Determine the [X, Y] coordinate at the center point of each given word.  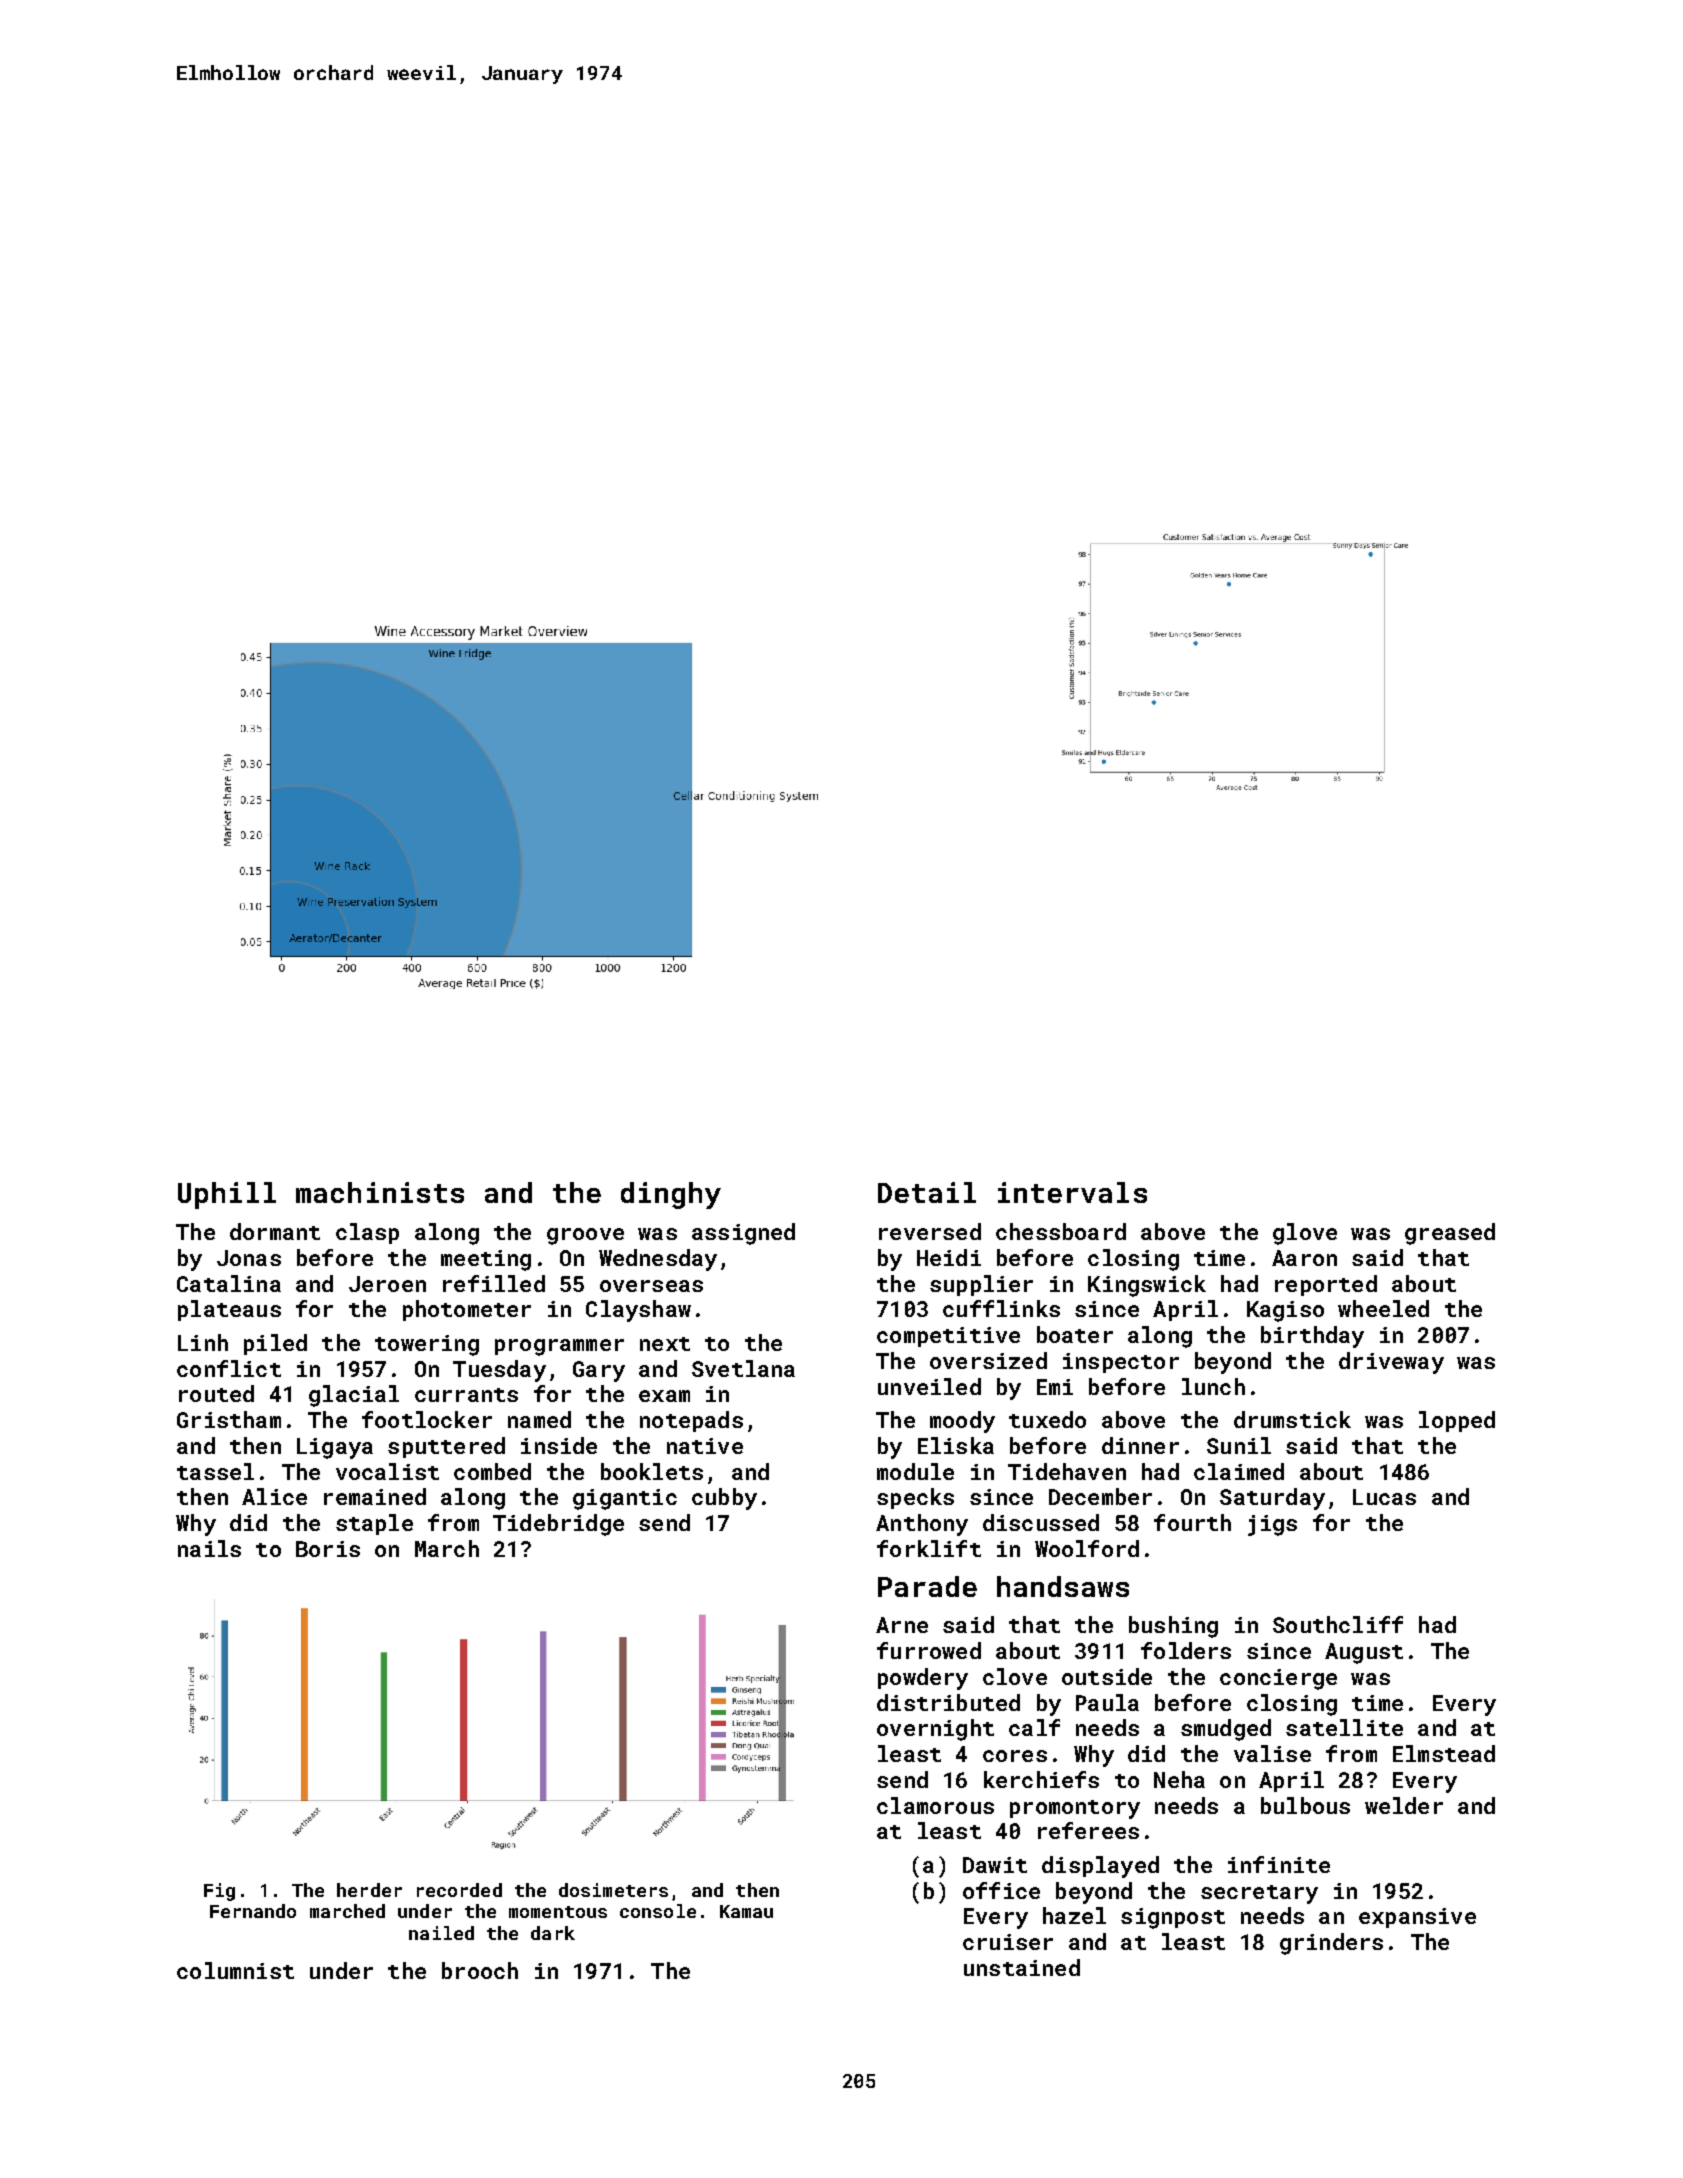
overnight [935, 1730]
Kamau [746, 1911]
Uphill [227, 1195]
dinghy [671, 1195]
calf [1034, 1727]
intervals [1072, 1192]
